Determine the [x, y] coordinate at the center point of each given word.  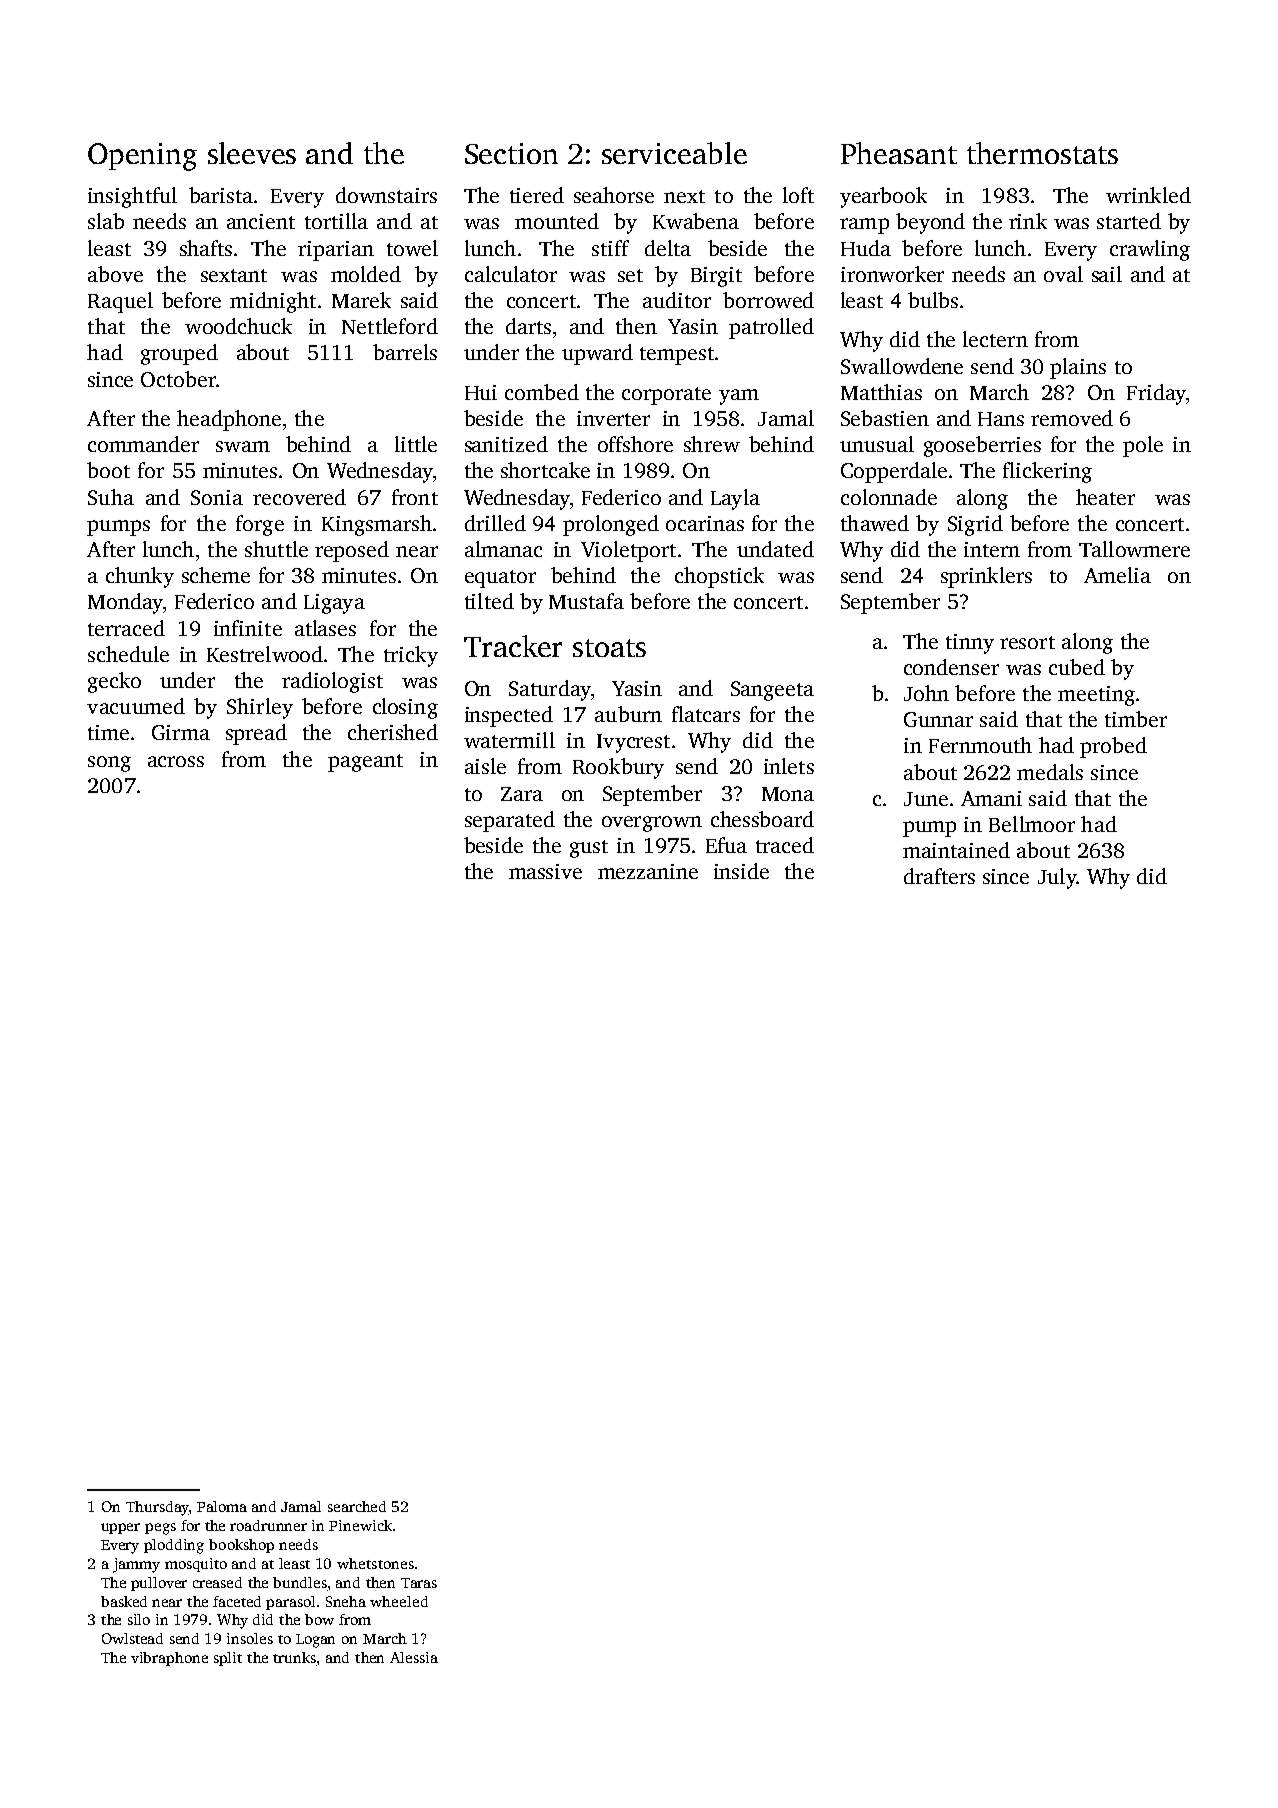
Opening [142, 157]
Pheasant [899, 153]
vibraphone [169, 1659]
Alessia [414, 1657]
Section [511, 153]
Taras [419, 1583]
